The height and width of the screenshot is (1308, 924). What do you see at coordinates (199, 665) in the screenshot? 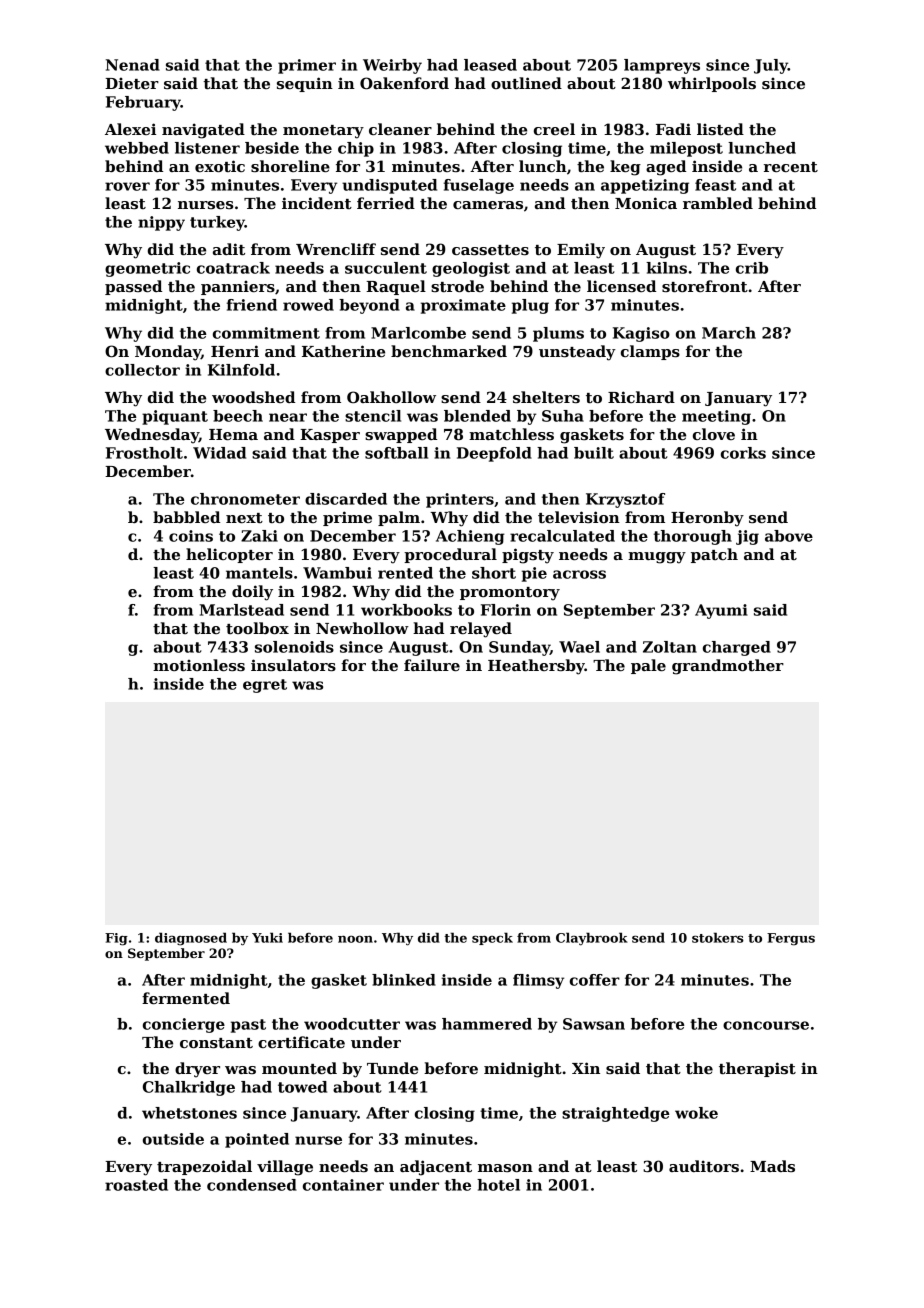
I see `motionless` at bounding box center [199, 665].
